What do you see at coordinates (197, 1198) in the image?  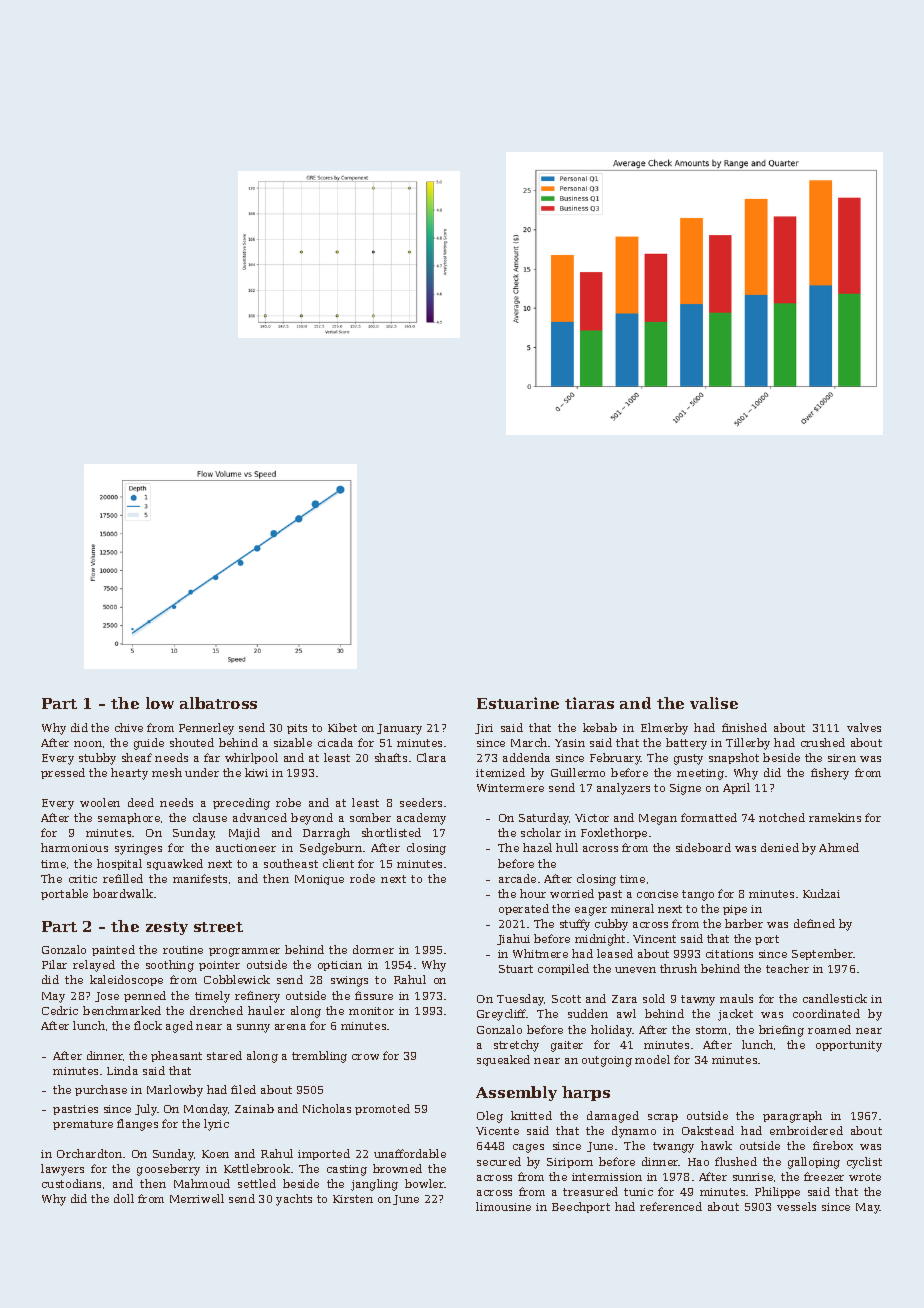 I see `Merriwell` at bounding box center [197, 1198].
